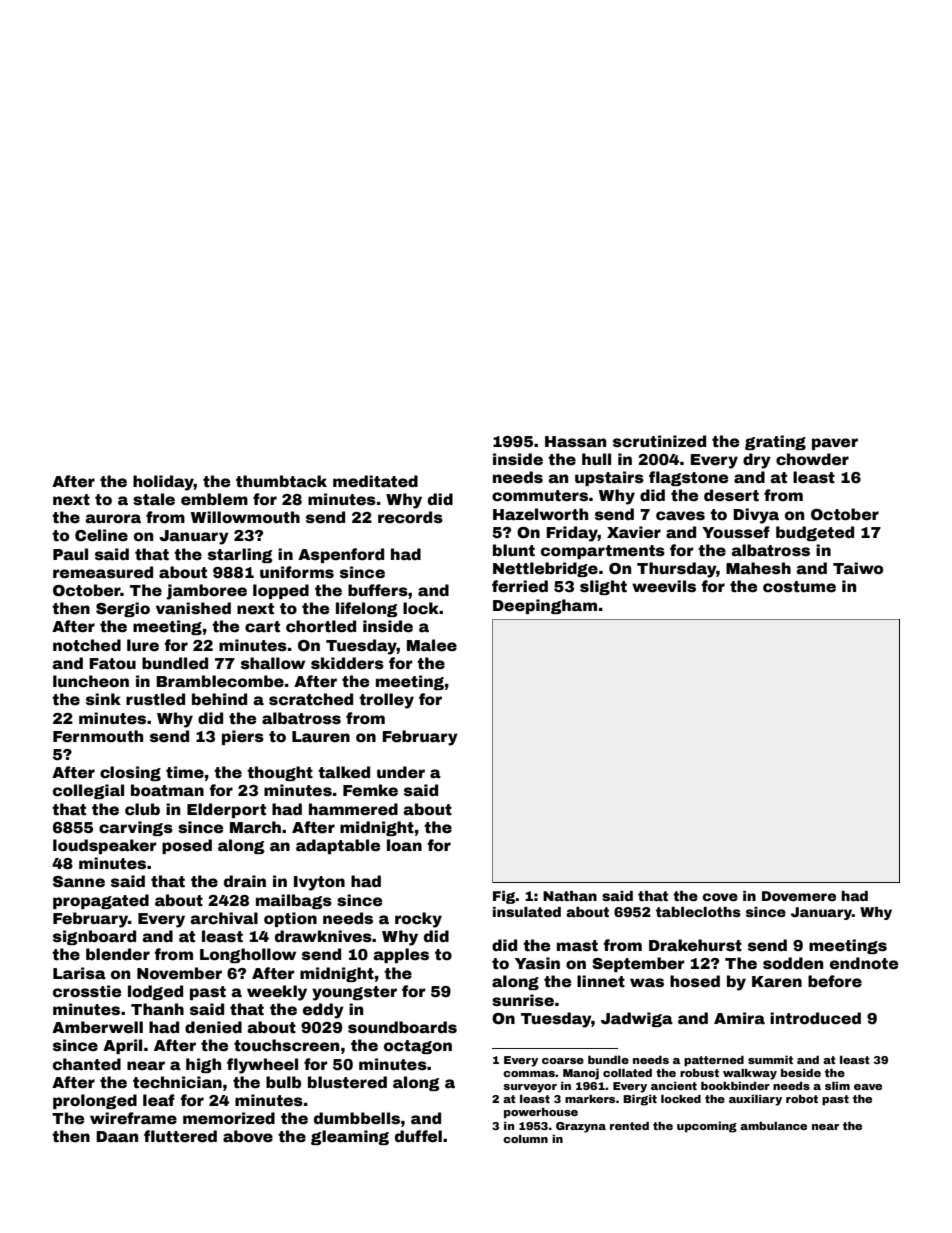 This page has width=952, height=1233. I want to click on Drakehurst, so click(695, 945).
